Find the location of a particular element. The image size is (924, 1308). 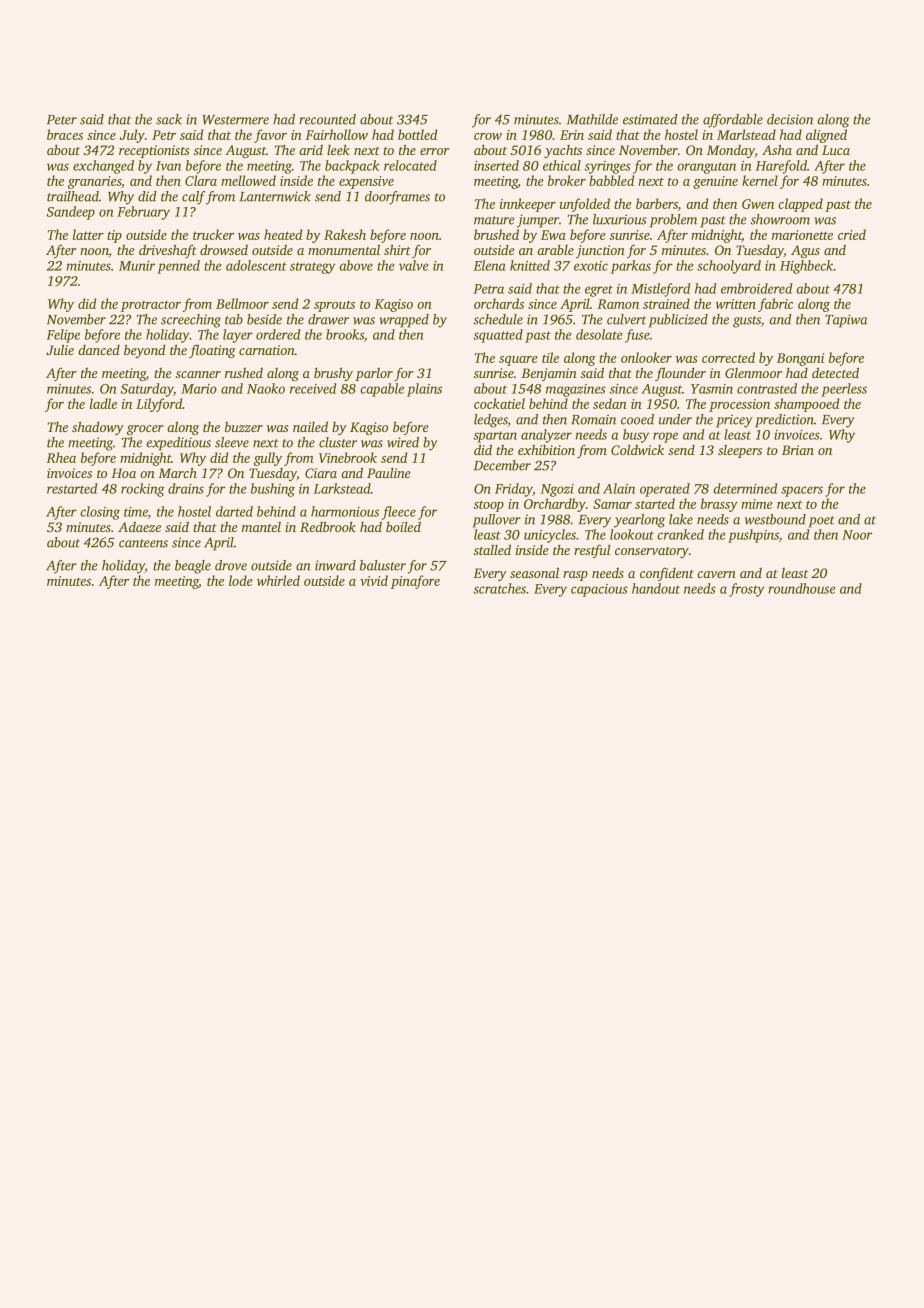

Naoko is located at coordinates (266, 388).
